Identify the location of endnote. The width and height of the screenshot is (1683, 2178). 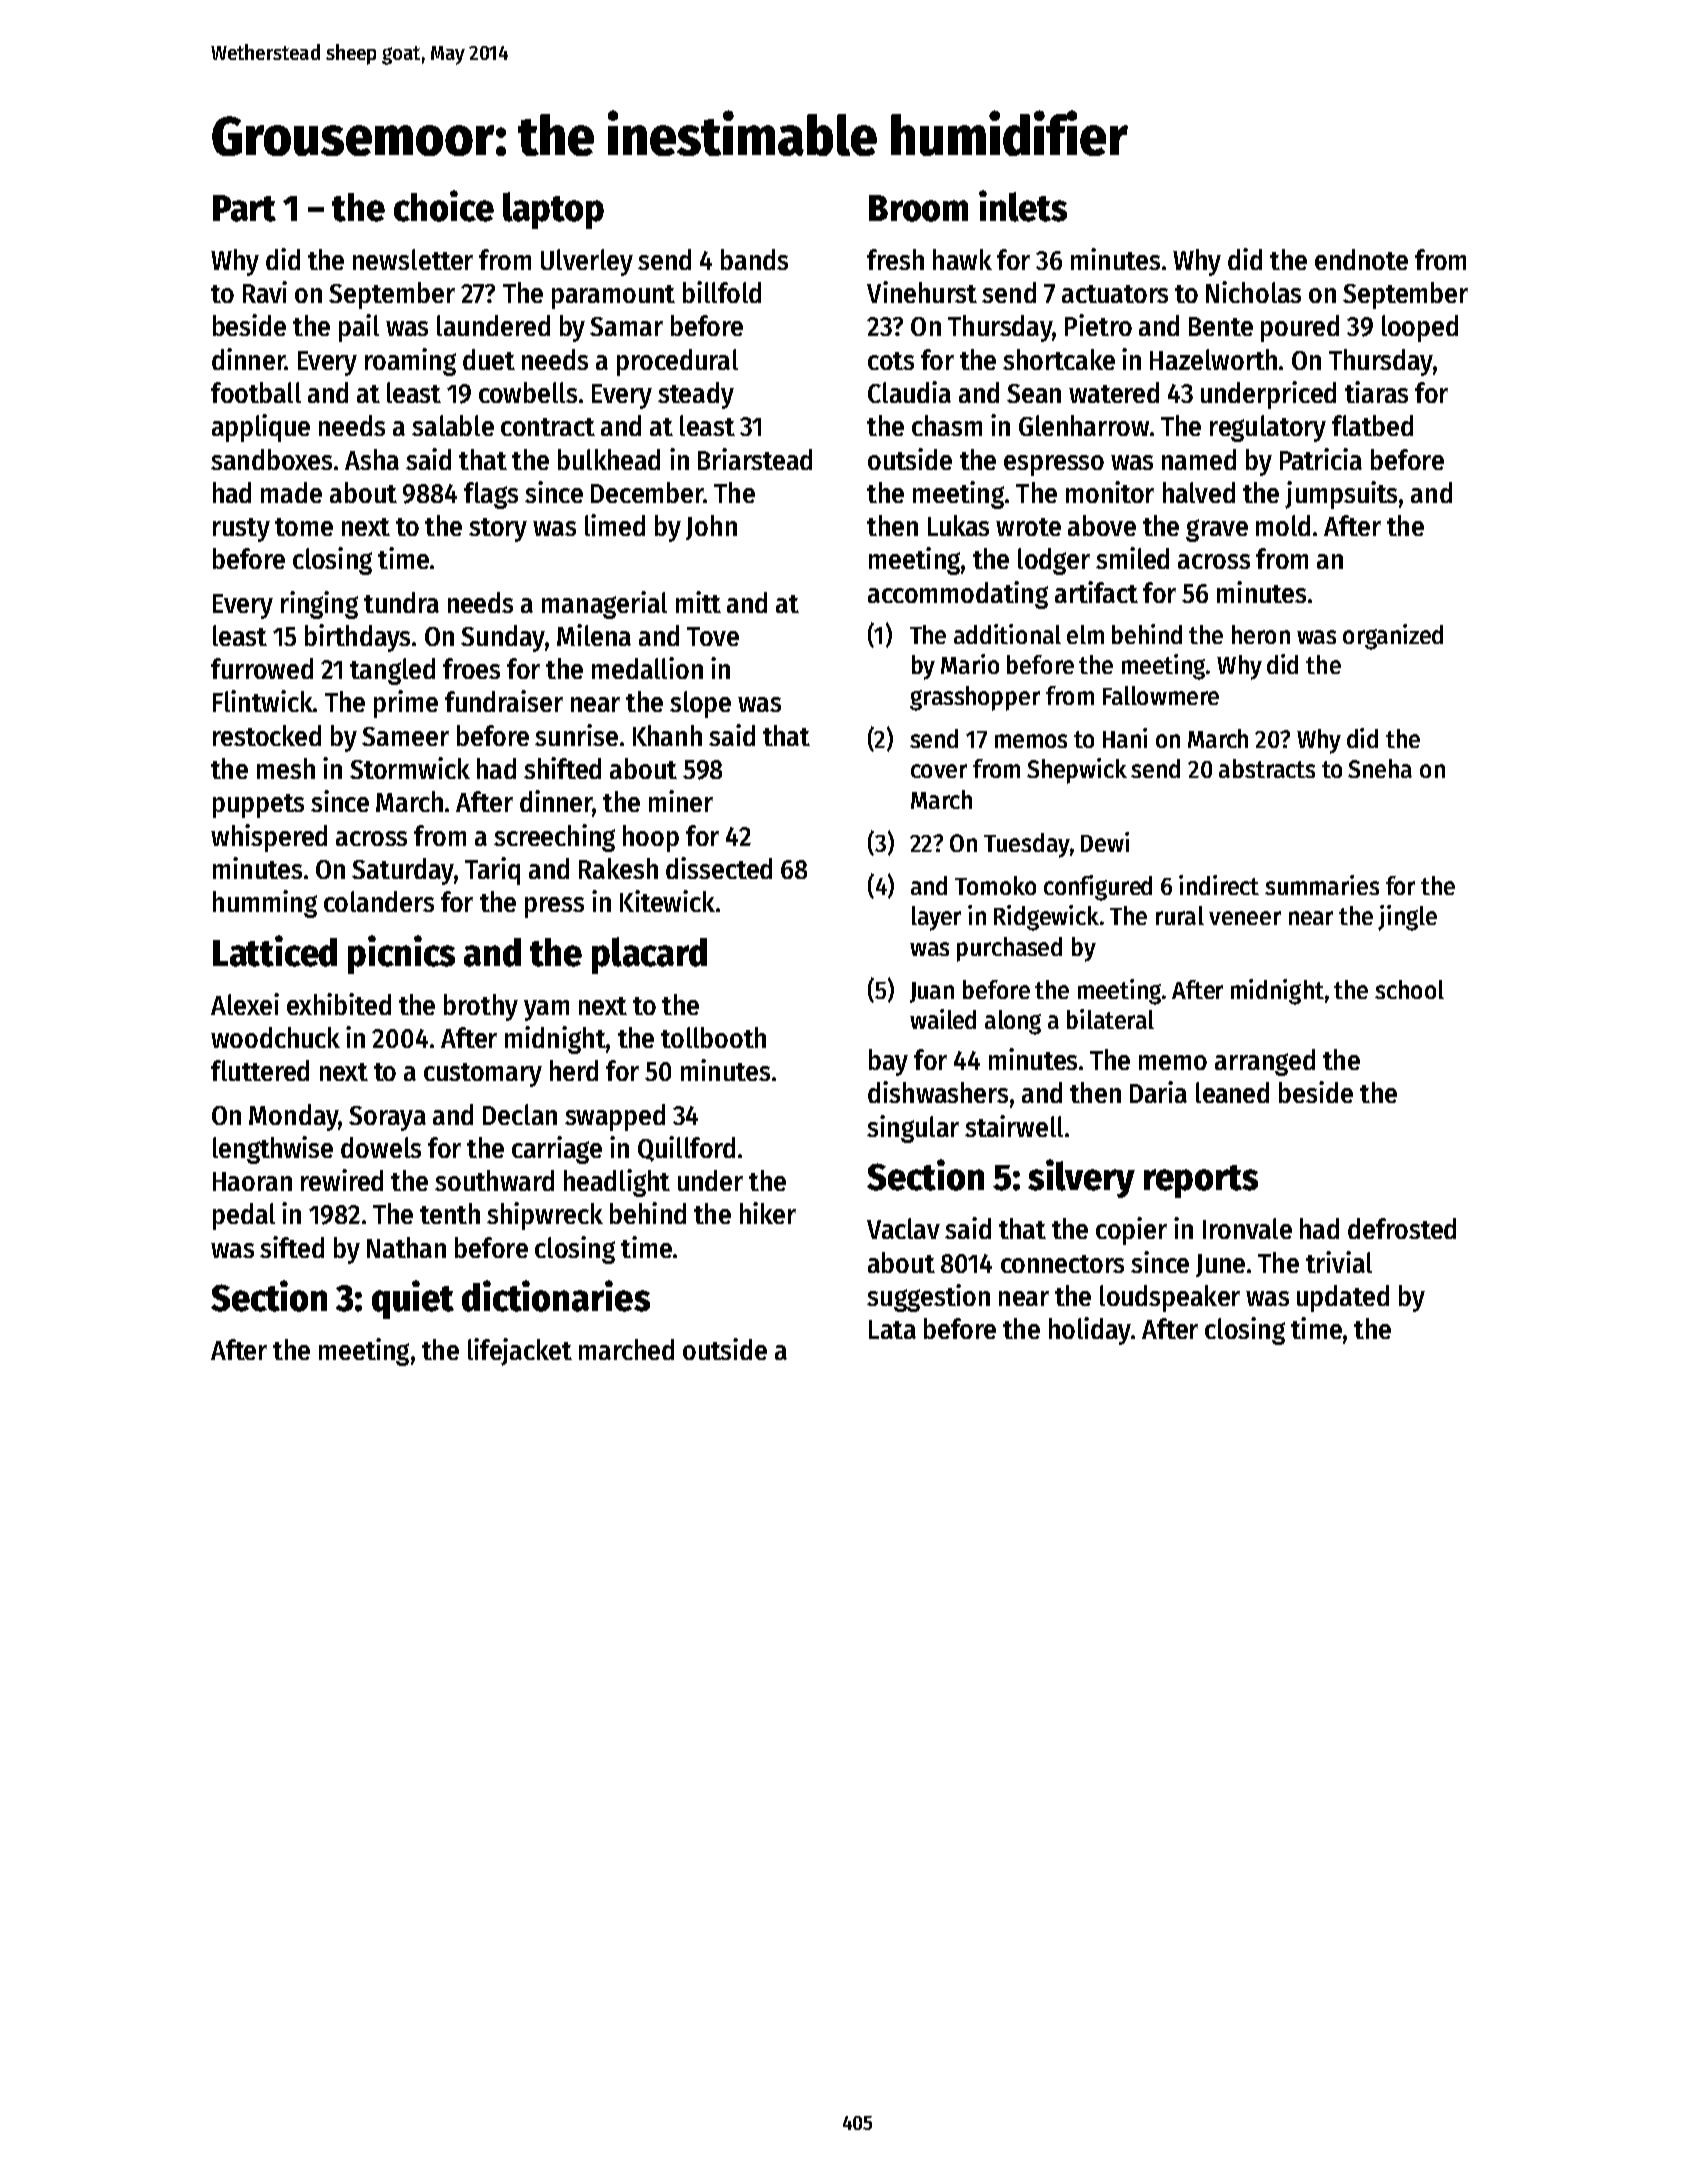
(1361, 259).
